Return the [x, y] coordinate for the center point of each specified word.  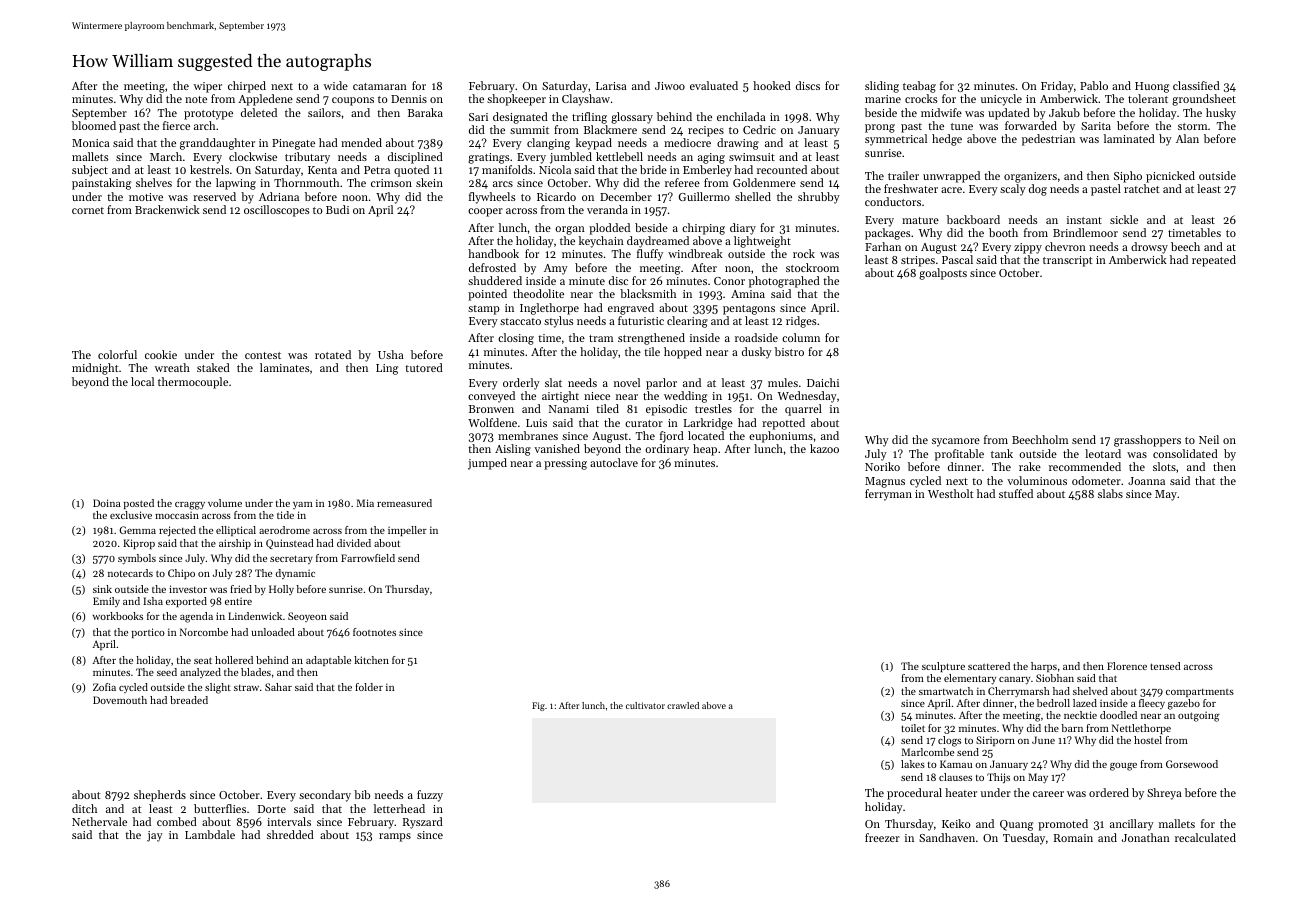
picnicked [1170, 177]
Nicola [555, 169]
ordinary [667, 450]
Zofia [104, 687]
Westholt [951, 493]
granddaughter [217, 144]
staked [213, 367]
